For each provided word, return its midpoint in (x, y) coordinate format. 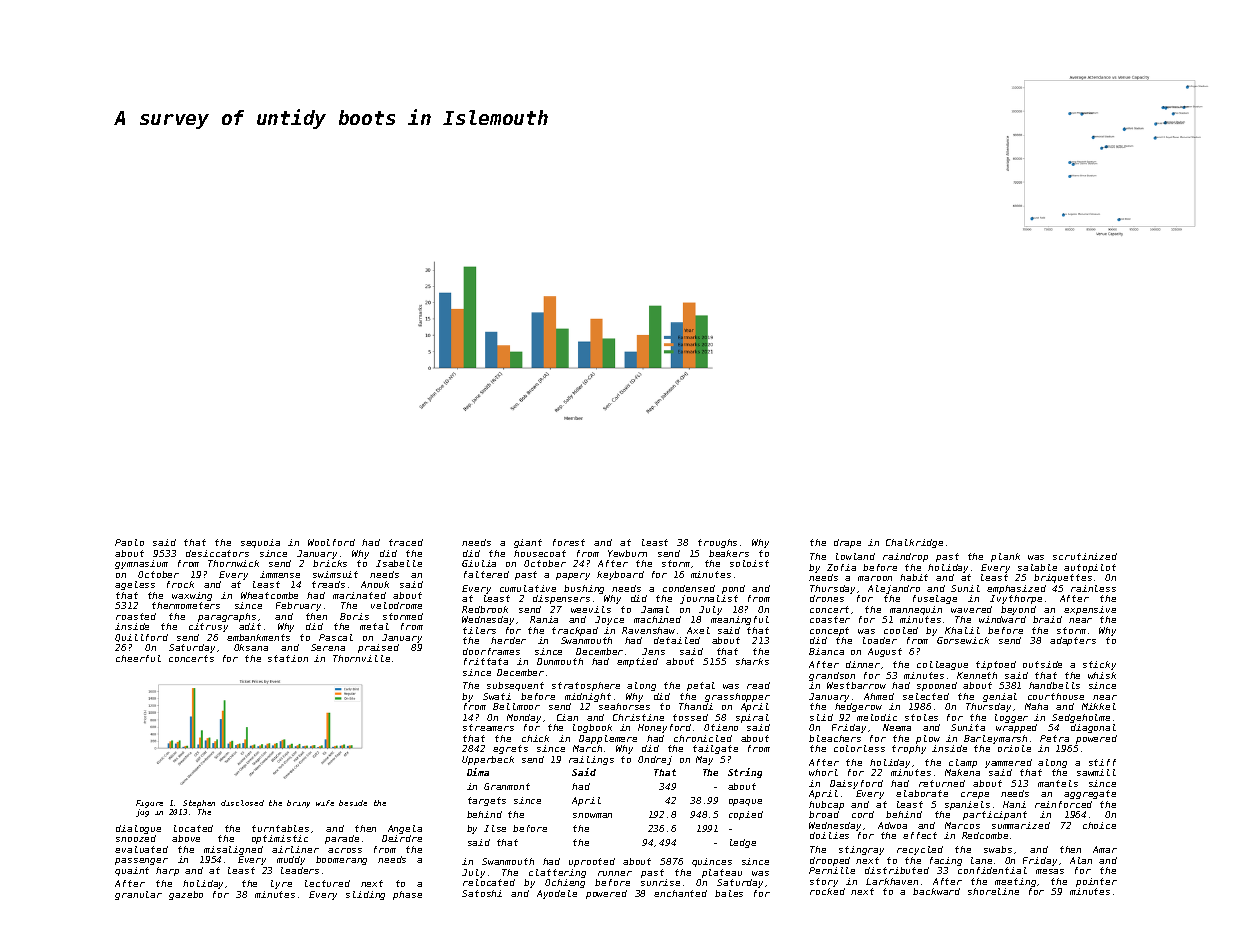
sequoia (260, 543)
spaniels (967, 805)
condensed (689, 588)
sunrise (660, 882)
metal (374, 626)
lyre (281, 884)
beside (353, 803)
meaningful (740, 620)
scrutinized (1085, 556)
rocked (827, 891)
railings (591, 760)
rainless (1093, 588)
